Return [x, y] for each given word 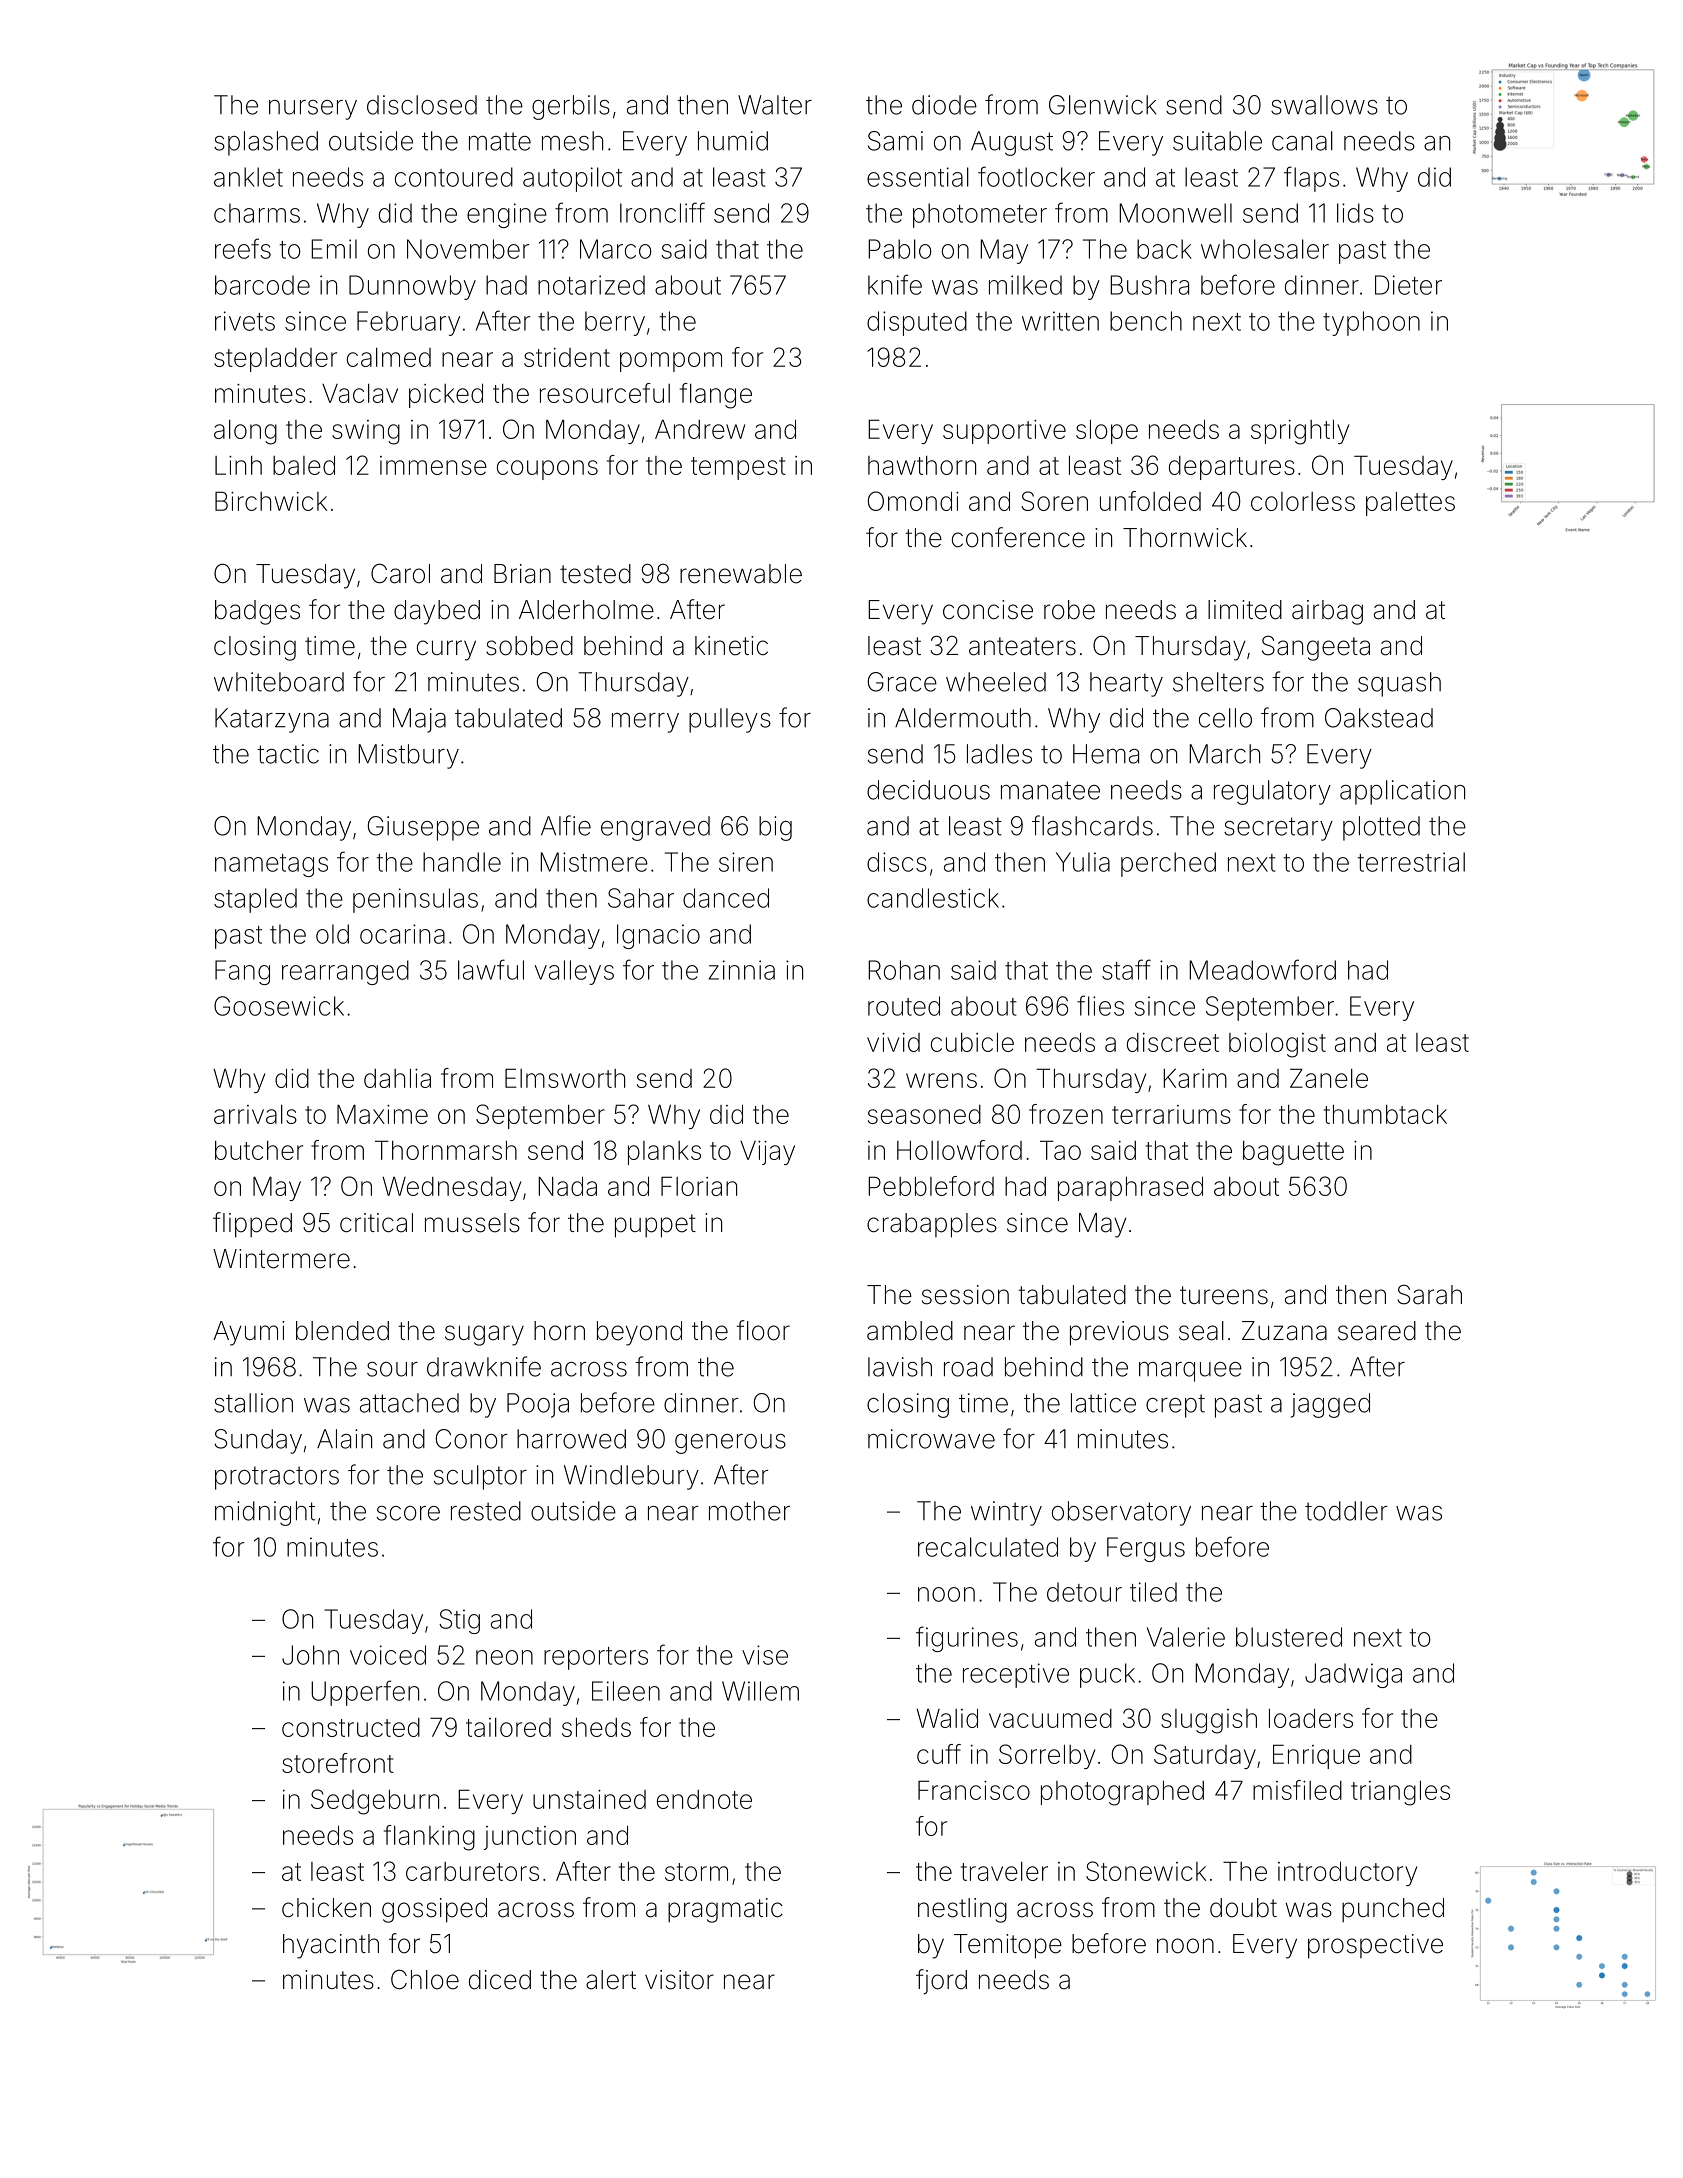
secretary [1278, 829]
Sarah [1430, 1294]
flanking [429, 1838]
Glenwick [1102, 105]
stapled [255, 900]
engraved [655, 828]
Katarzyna [272, 720]
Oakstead [1379, 718]
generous [730, 1444]
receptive [1016, 1675]
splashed [266, 143]
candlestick [933, 898]
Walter [775, 105]
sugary [484, 1335]
